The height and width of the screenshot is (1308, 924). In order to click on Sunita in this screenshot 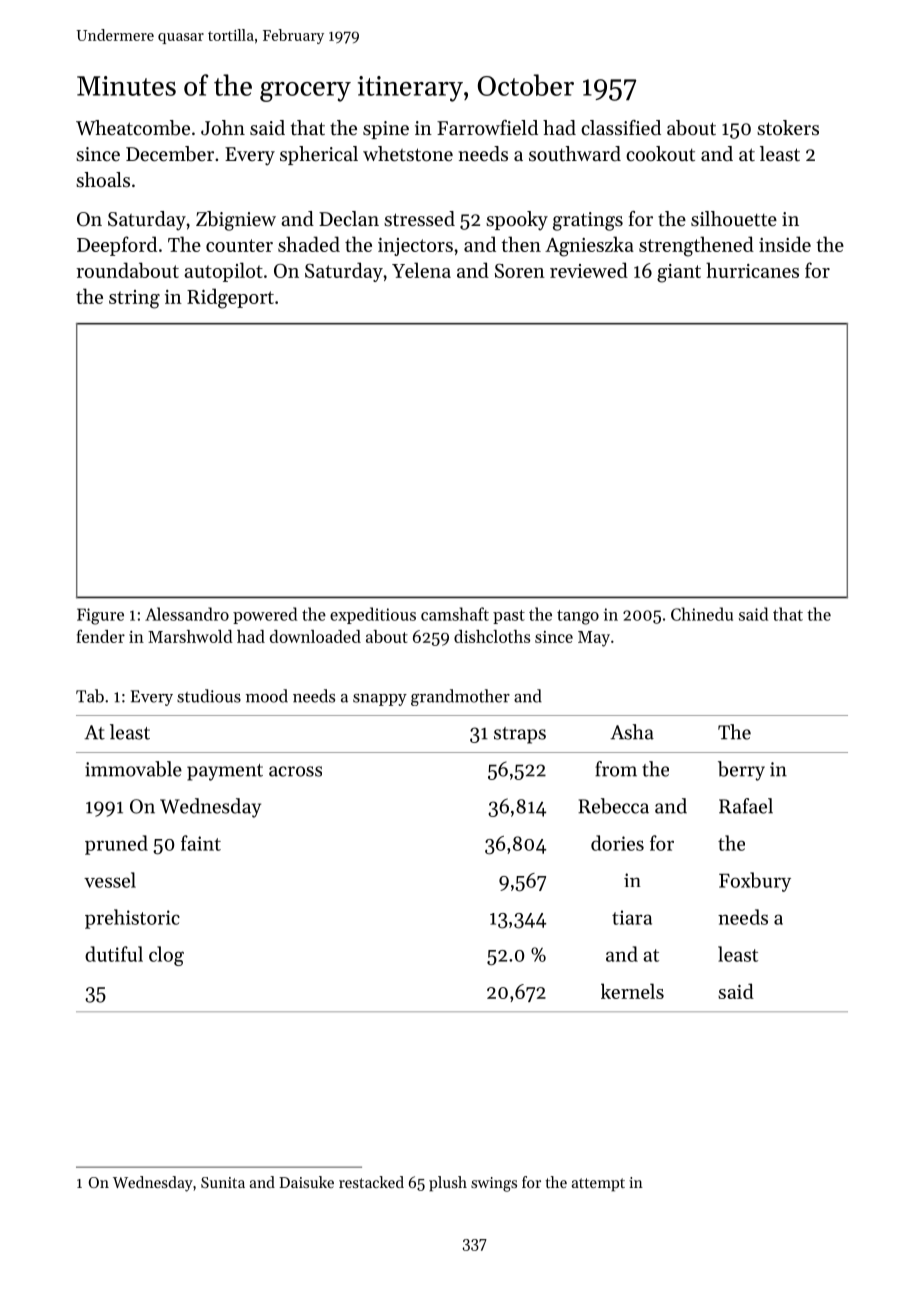, I will do `click(223, 1182)`.
